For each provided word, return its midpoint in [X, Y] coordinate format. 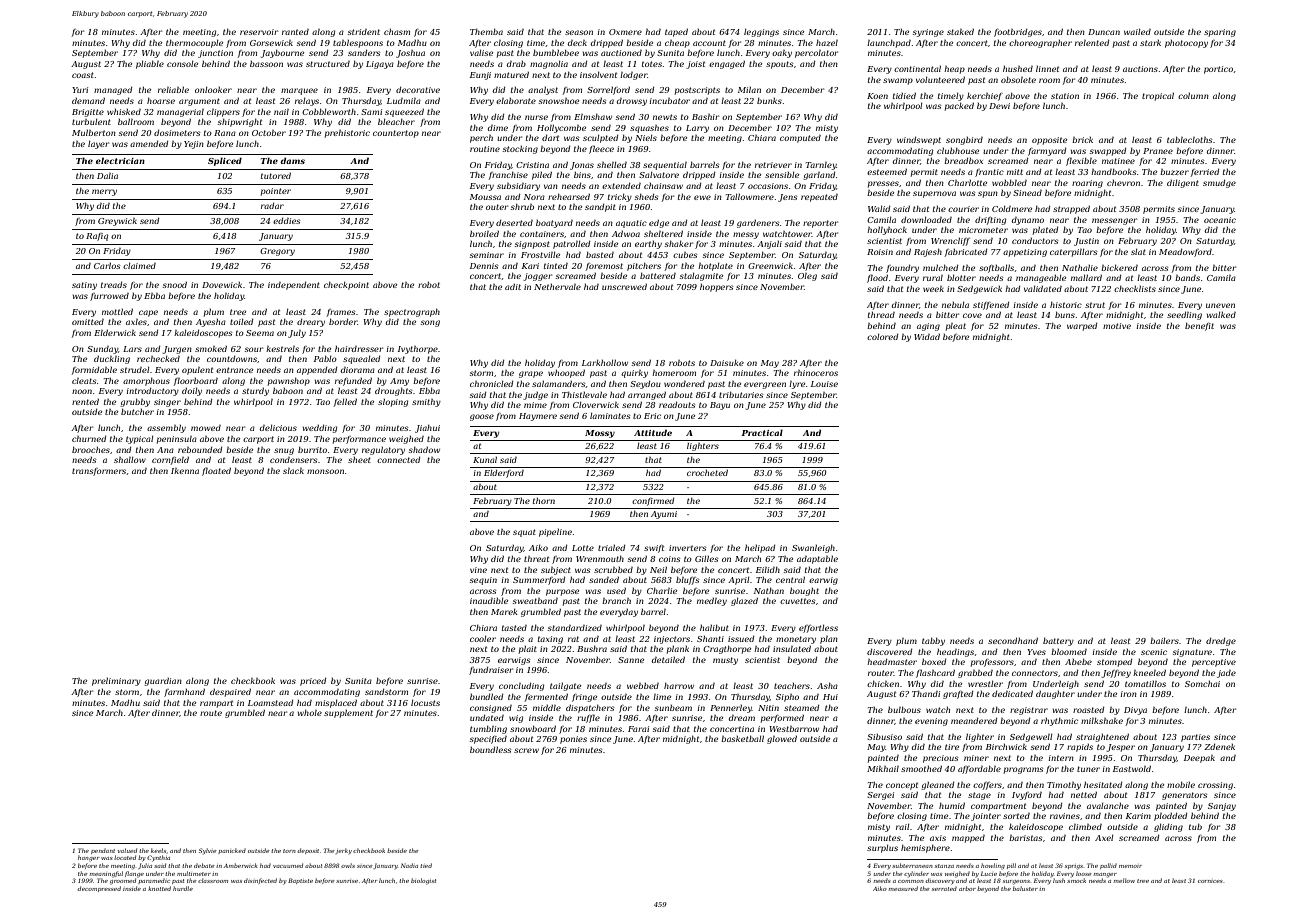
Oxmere [625, 32]
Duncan [1104, 32]
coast [83, 75]
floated [216, 471]
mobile [1181, 784]
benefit [1199, 326]
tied [426, 865]
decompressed [99, 889]
